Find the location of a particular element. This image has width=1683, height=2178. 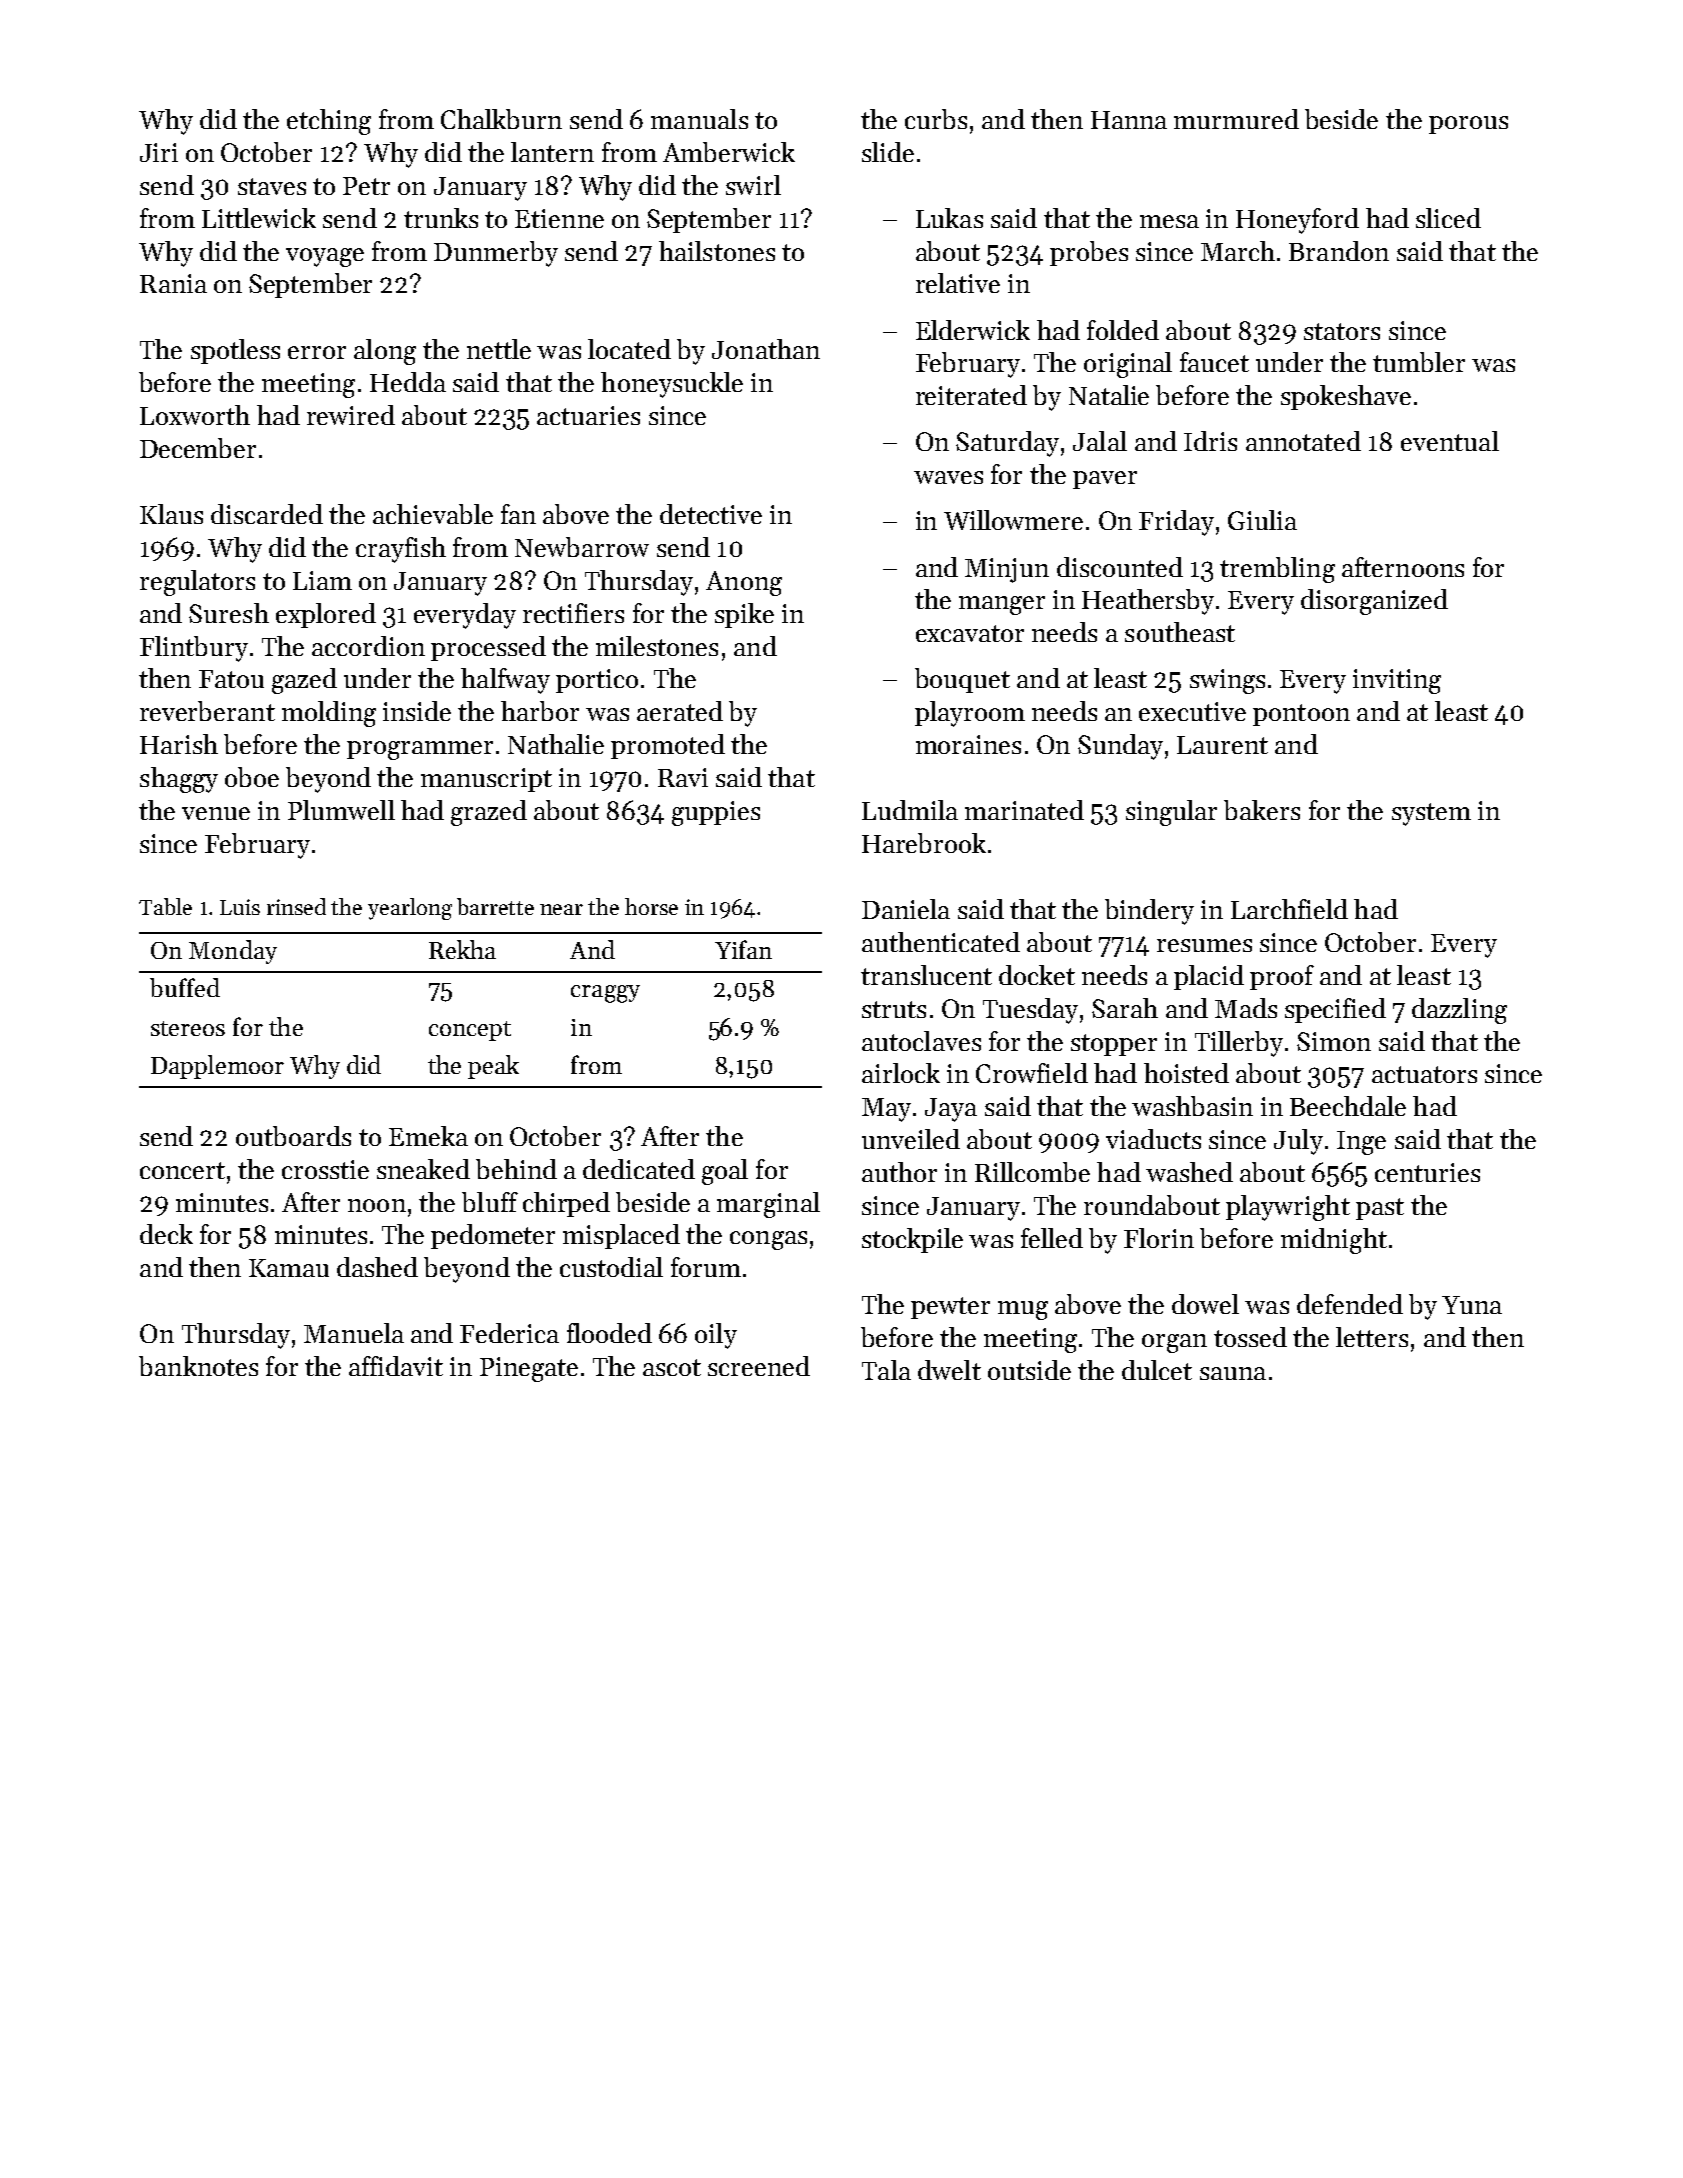

regulators is located at coordinates (197, 583).
